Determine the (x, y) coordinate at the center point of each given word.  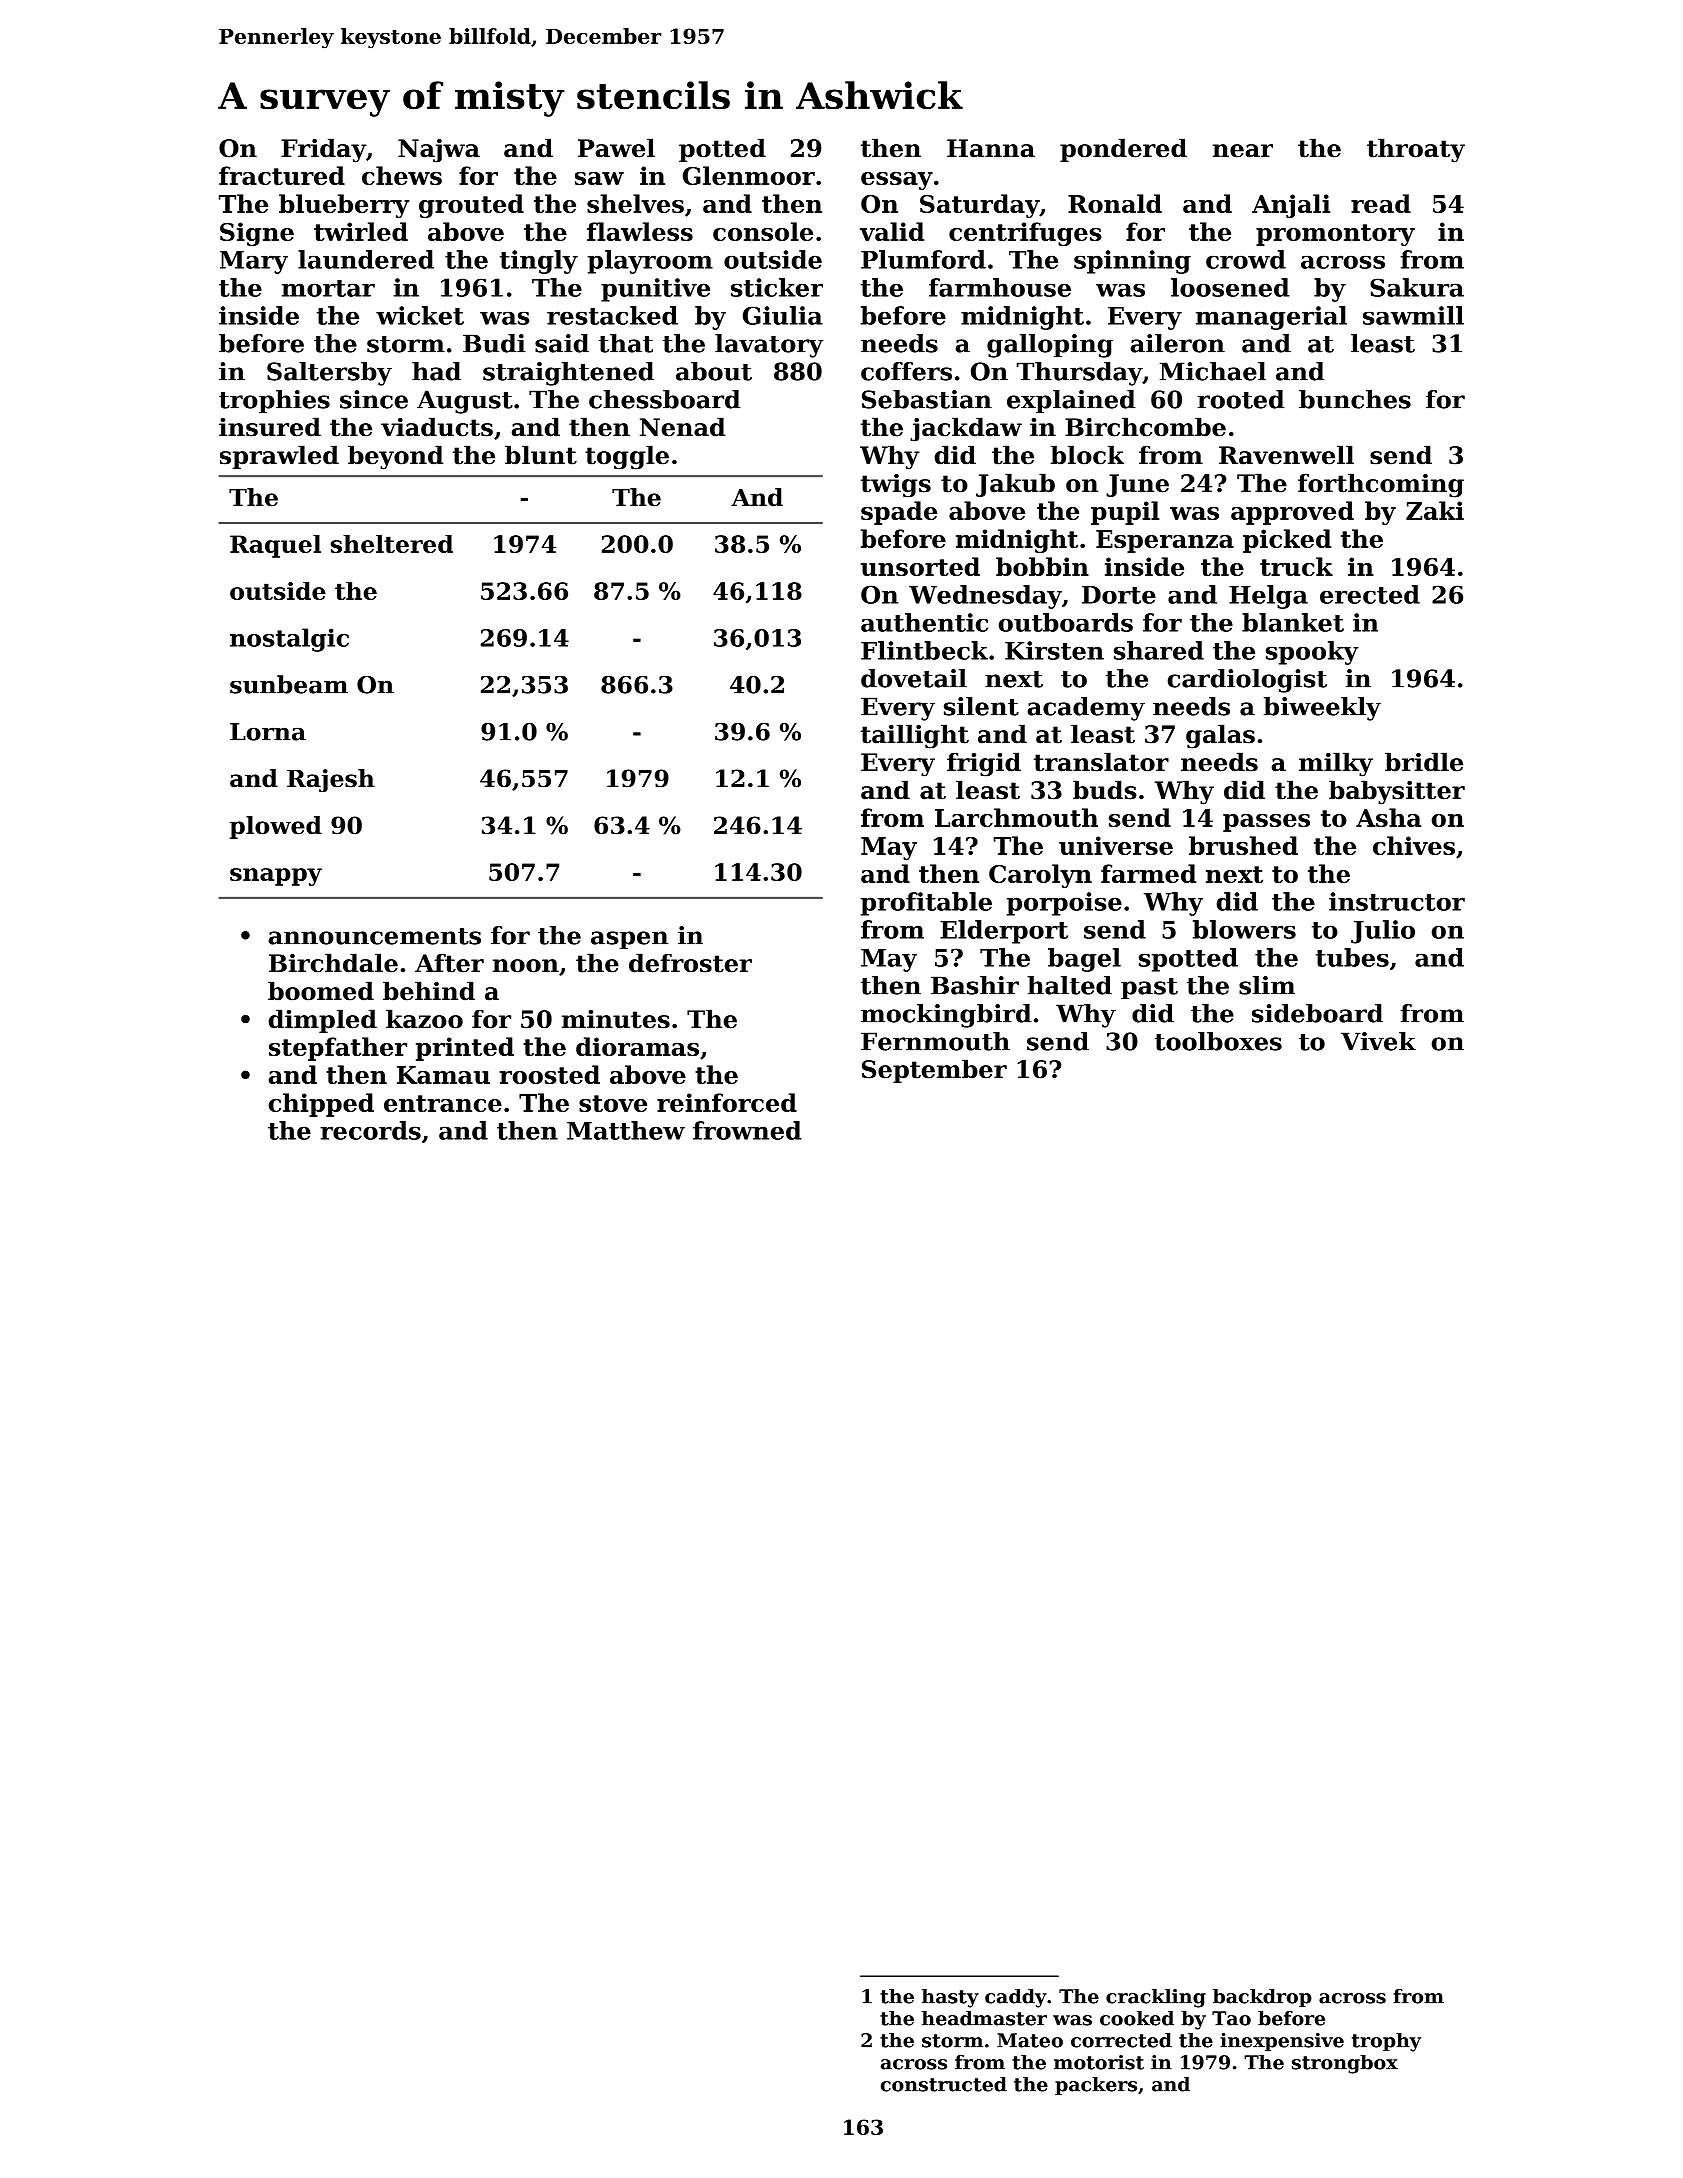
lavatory (769, 346)
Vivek (1378, 1041)
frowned (747, 1130)
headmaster (984, 2018)
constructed (944, 2084)
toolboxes (1218, 1041)
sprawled (279, 457)
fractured (282, 175)
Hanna (991, 148)
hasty (950, 1998)
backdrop (1262, 1998)
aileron (1178, 343)
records (370, 1130)
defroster (690, 963)
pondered (1123, 150)
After (449, 963)
